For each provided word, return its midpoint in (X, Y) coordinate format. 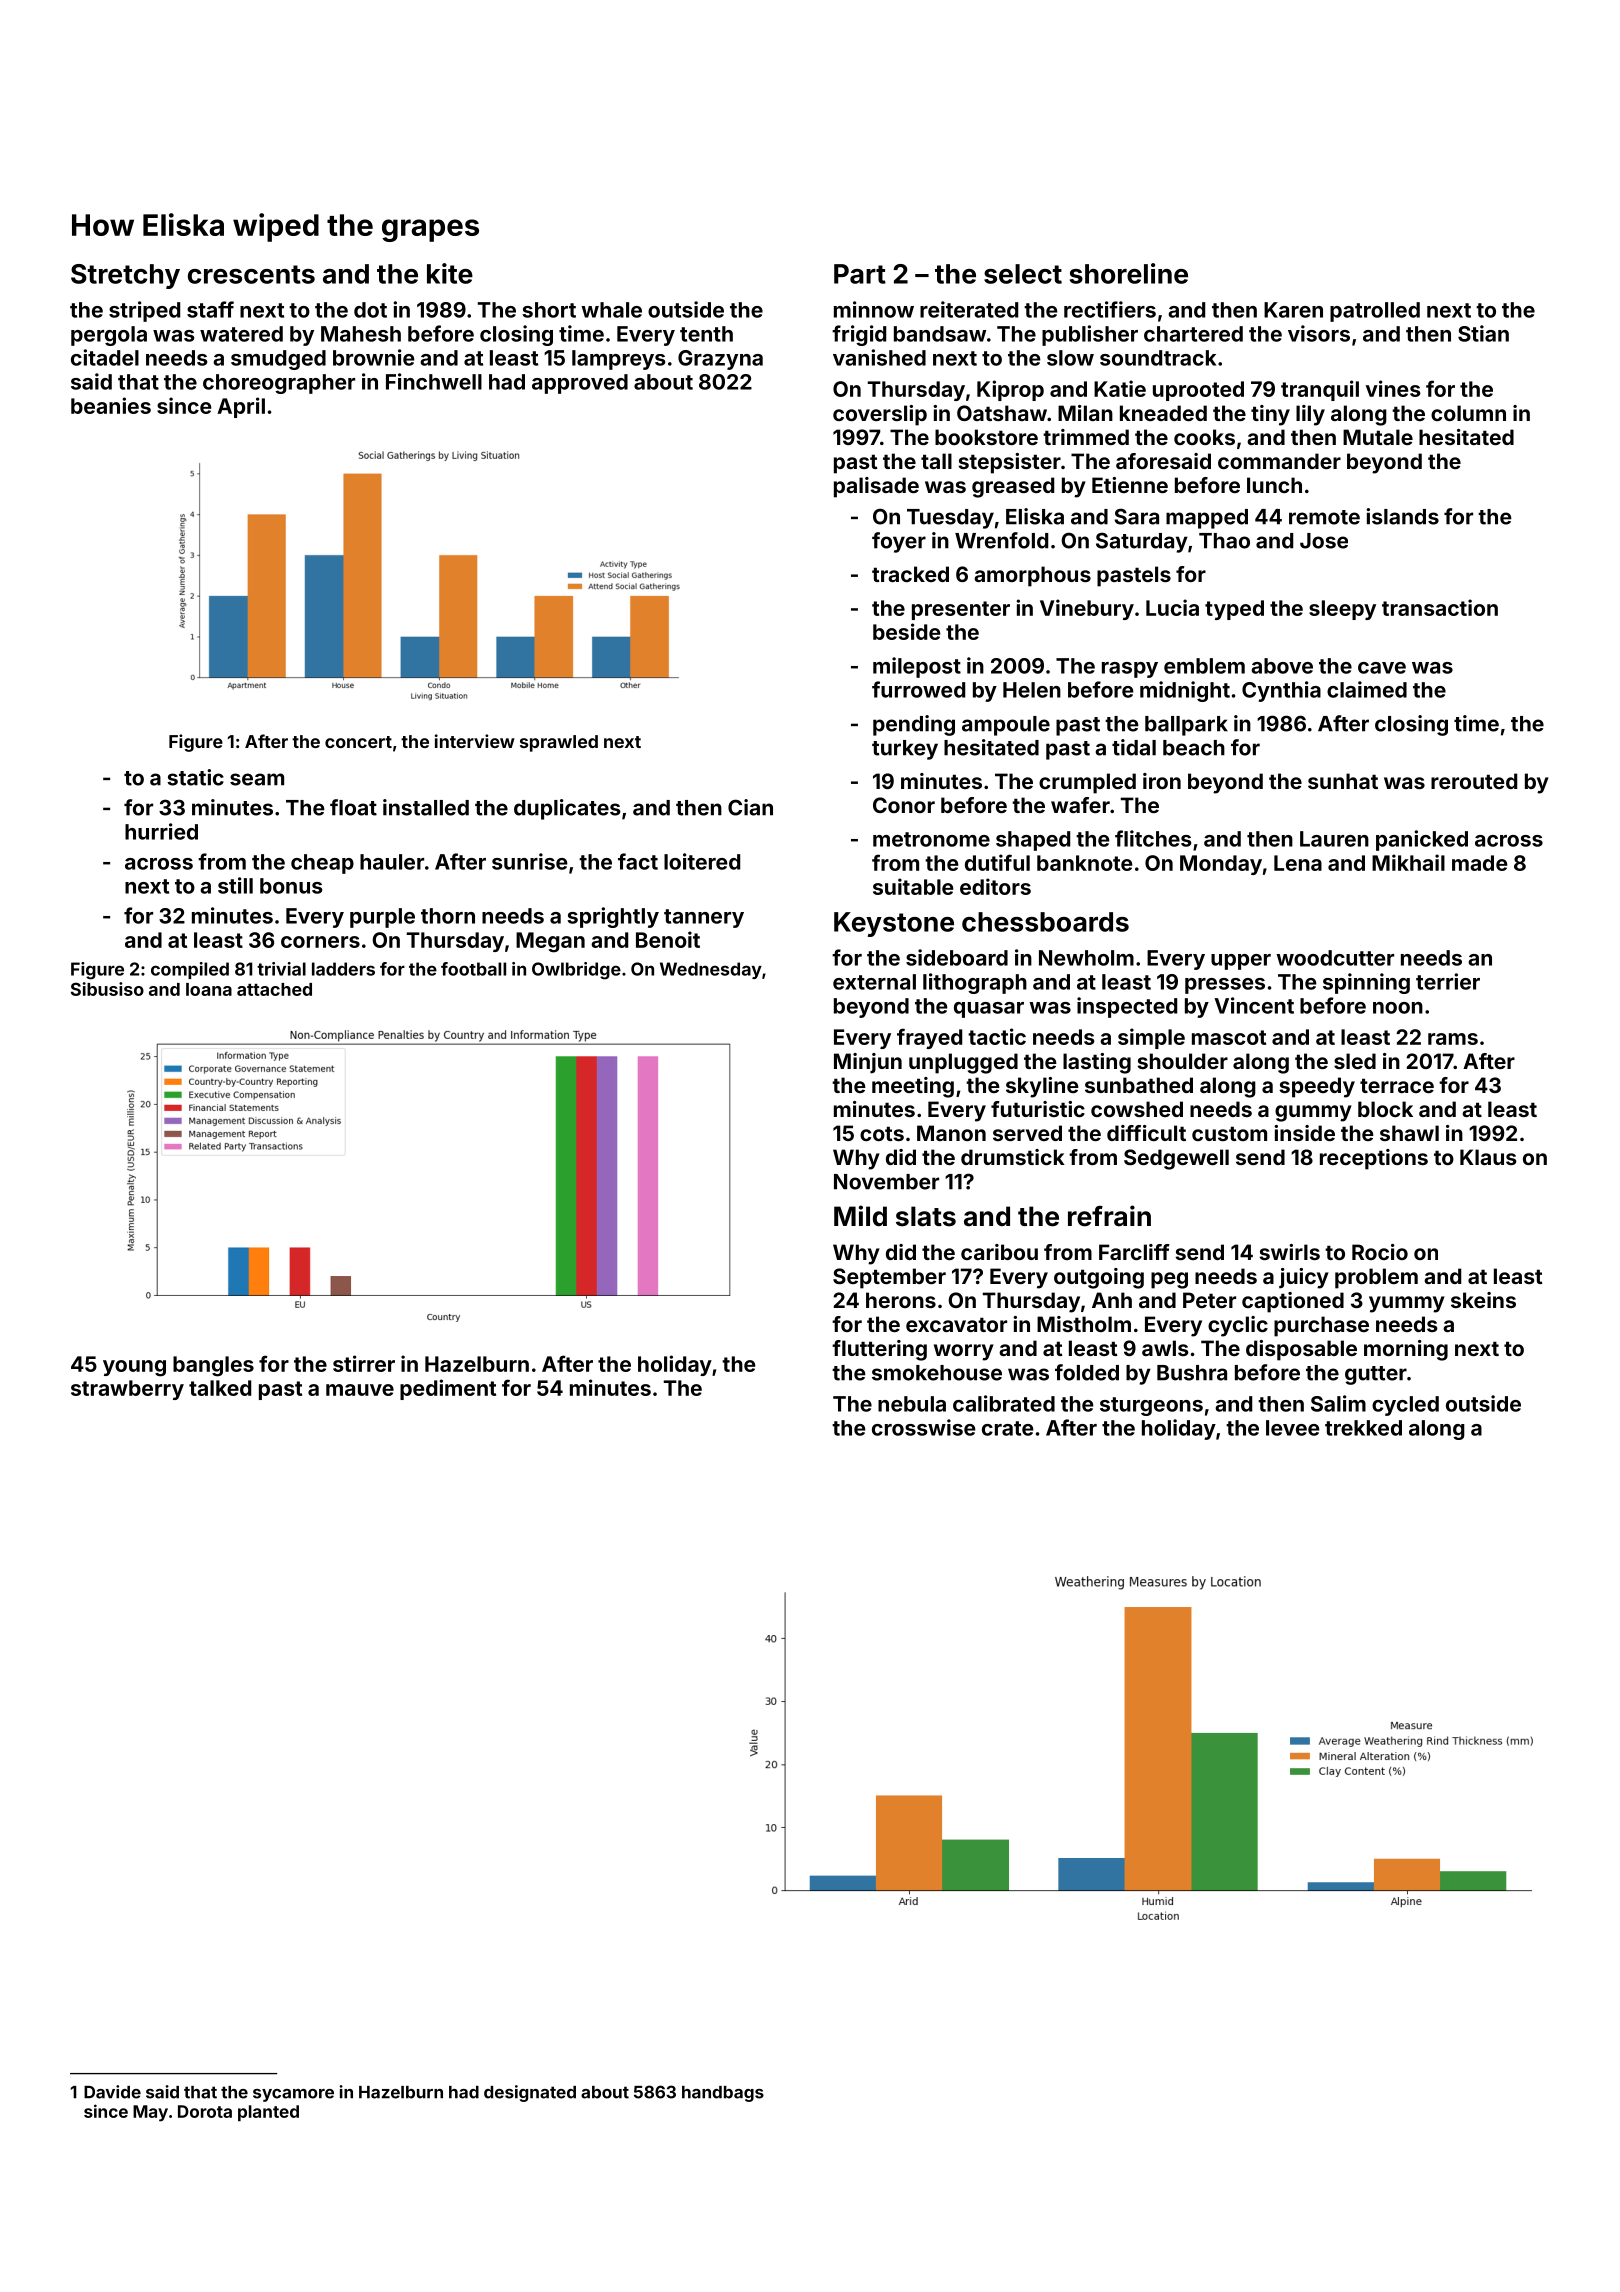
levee (1293, 1428)
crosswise (924, 1427)
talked (220, 1388)
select (1023, 274)
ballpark (1186, 726)
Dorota (205, 2111)
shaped (1033, 841)
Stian (1483, 333)
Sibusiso (107, 989)
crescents (251, 274)
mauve (360, 1390)
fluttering (879, 1350)
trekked (1363, 1428)
